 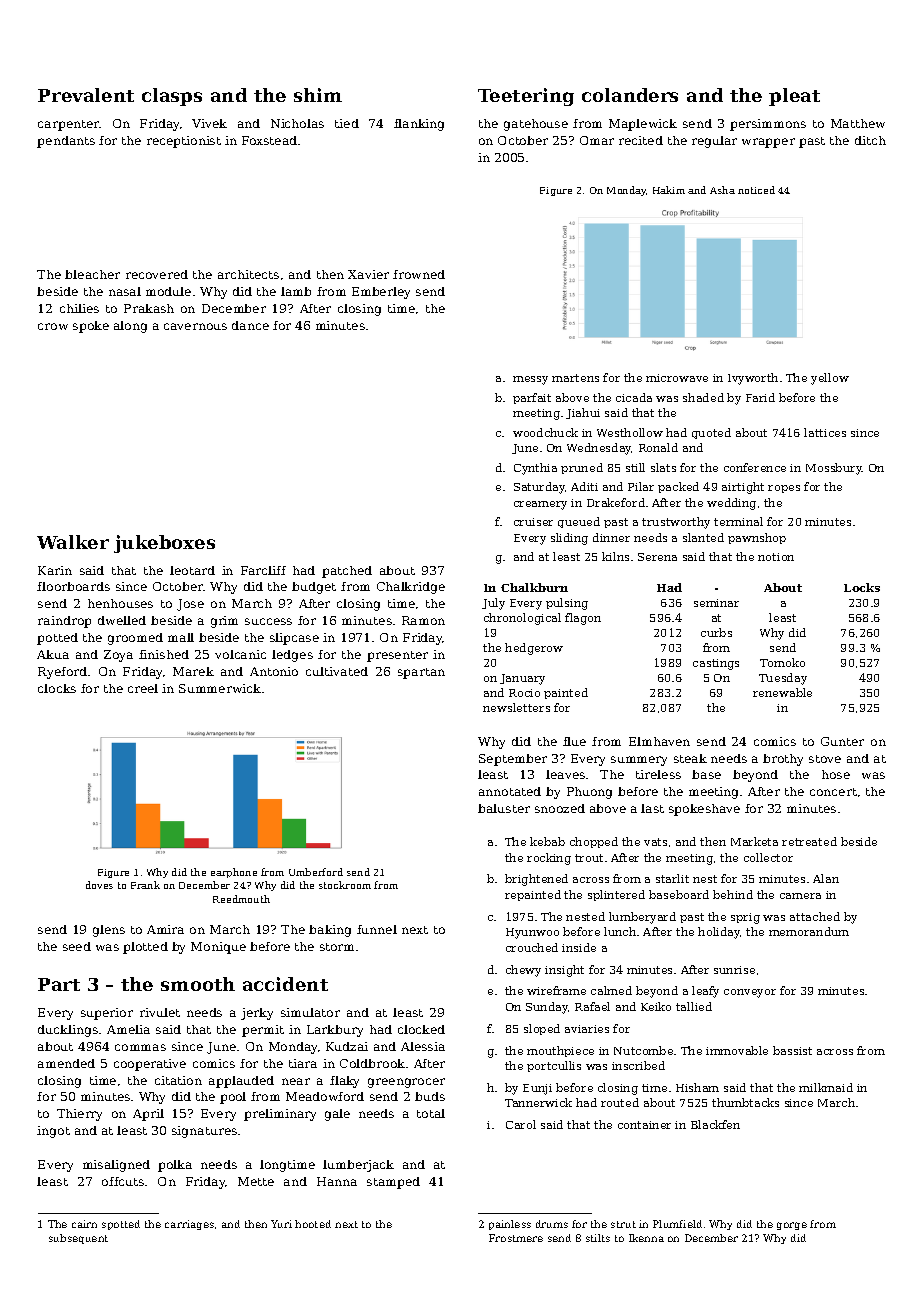 I want to click on patched, so click(x=347, y=572).
